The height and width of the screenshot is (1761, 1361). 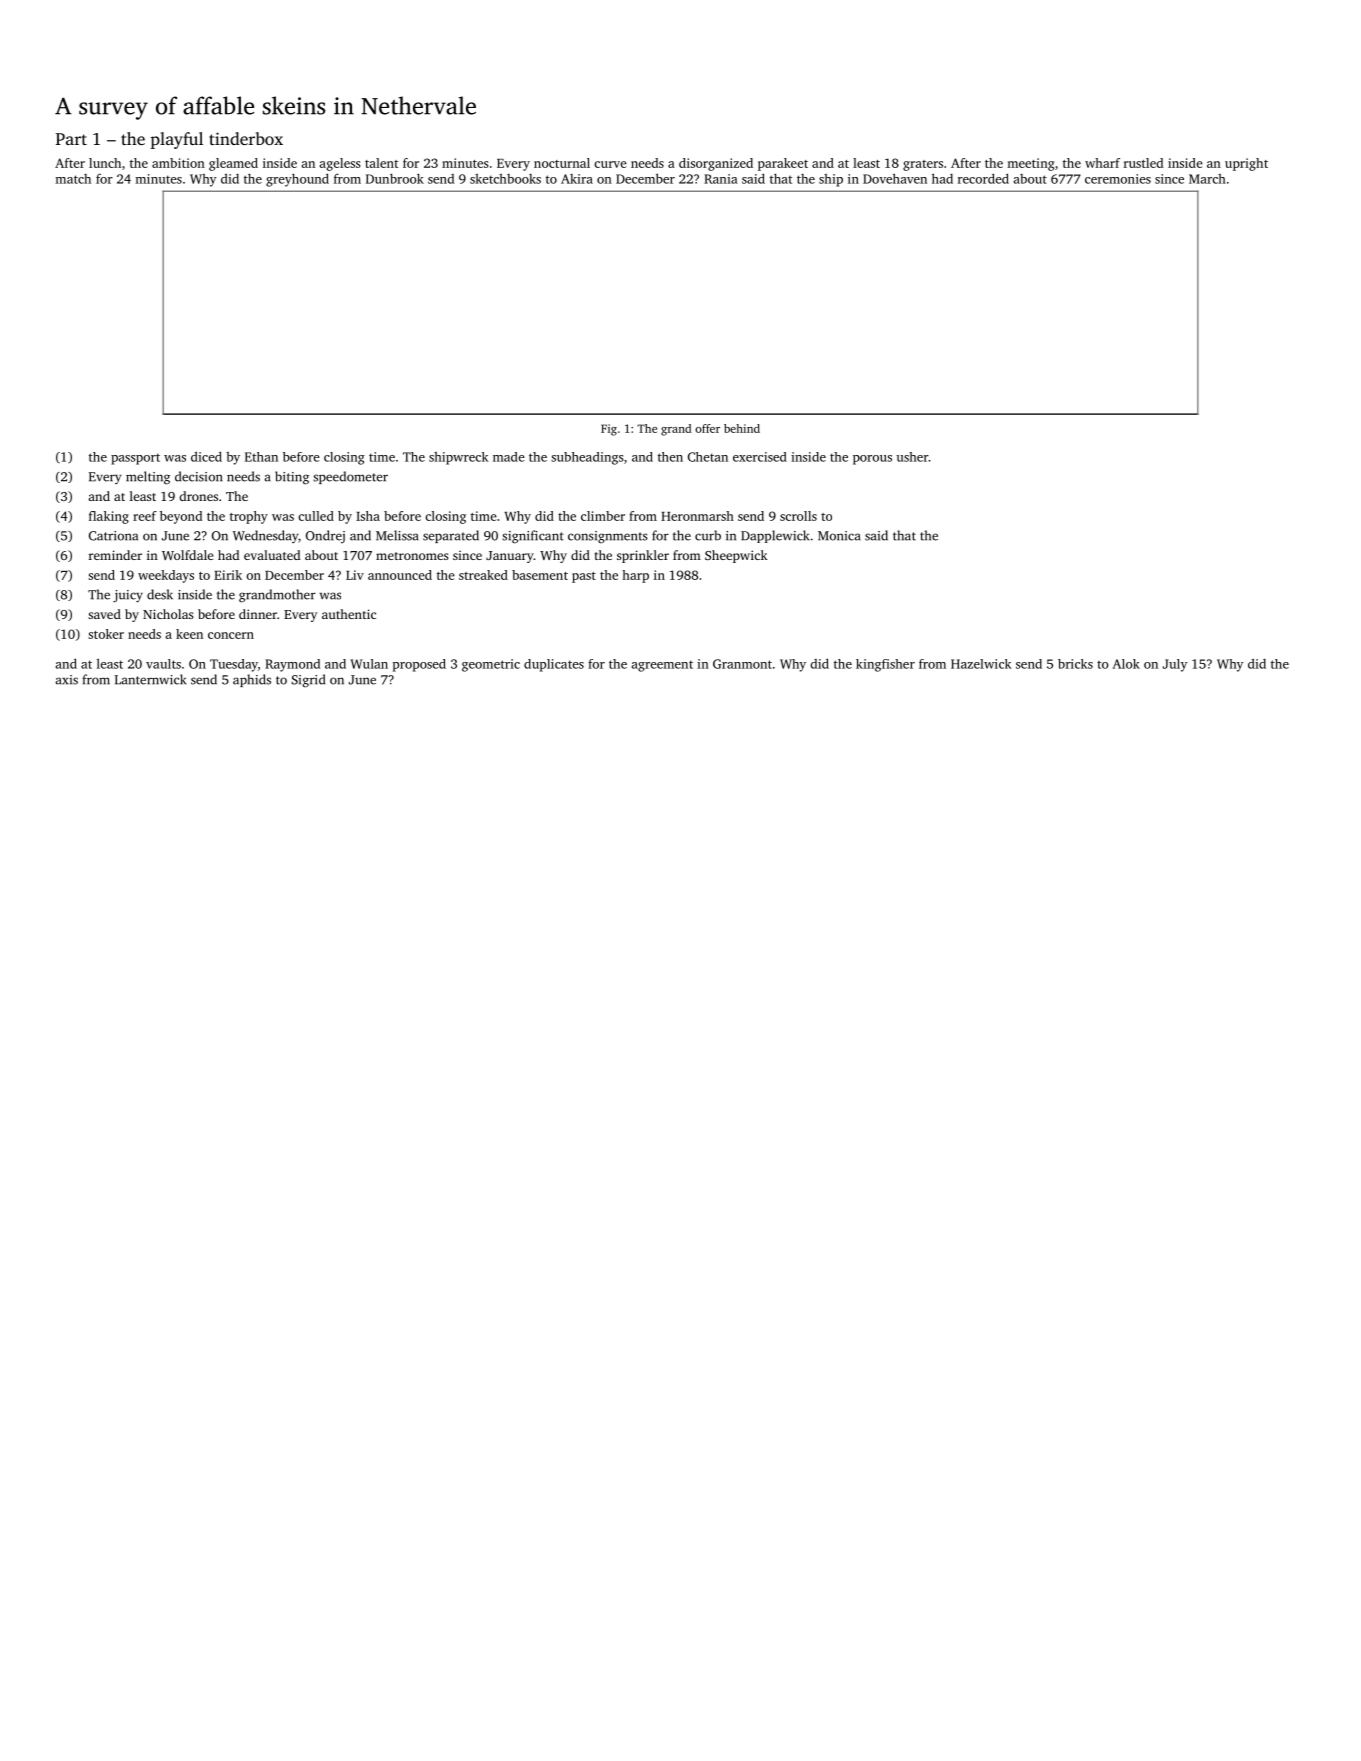 What do you see at coordinates (839, 536) in the screenshot?
I see `Monica` at bounding box center [839, 536].
